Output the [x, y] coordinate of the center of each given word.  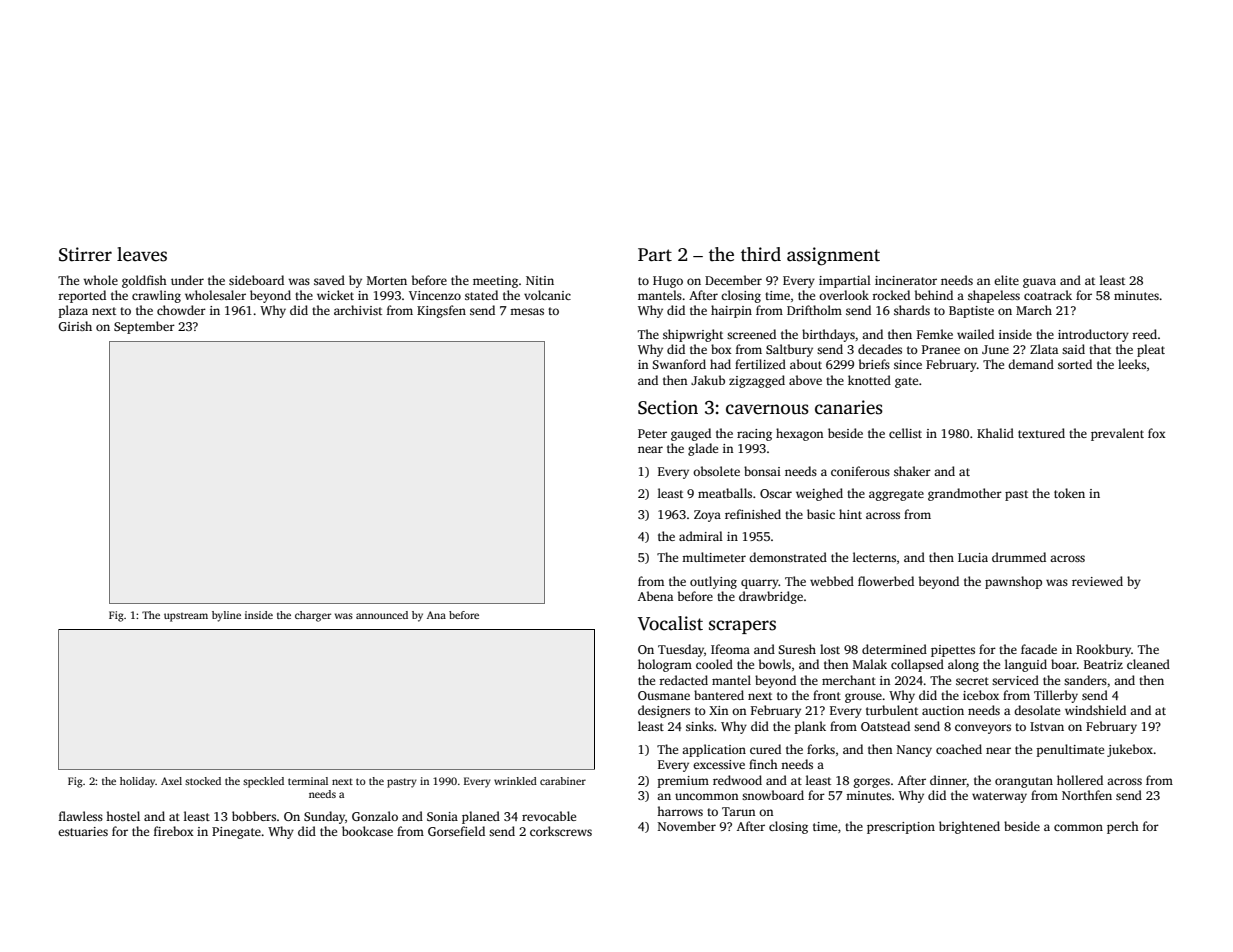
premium [683, 782]
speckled [263, 782]
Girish [75, 326]
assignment [833, 256]
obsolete [716, 471]
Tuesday [681, 650]
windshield [1095, 710]
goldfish [144, 281]
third [761, 254]
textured [1041, 433]
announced [382, 615]
